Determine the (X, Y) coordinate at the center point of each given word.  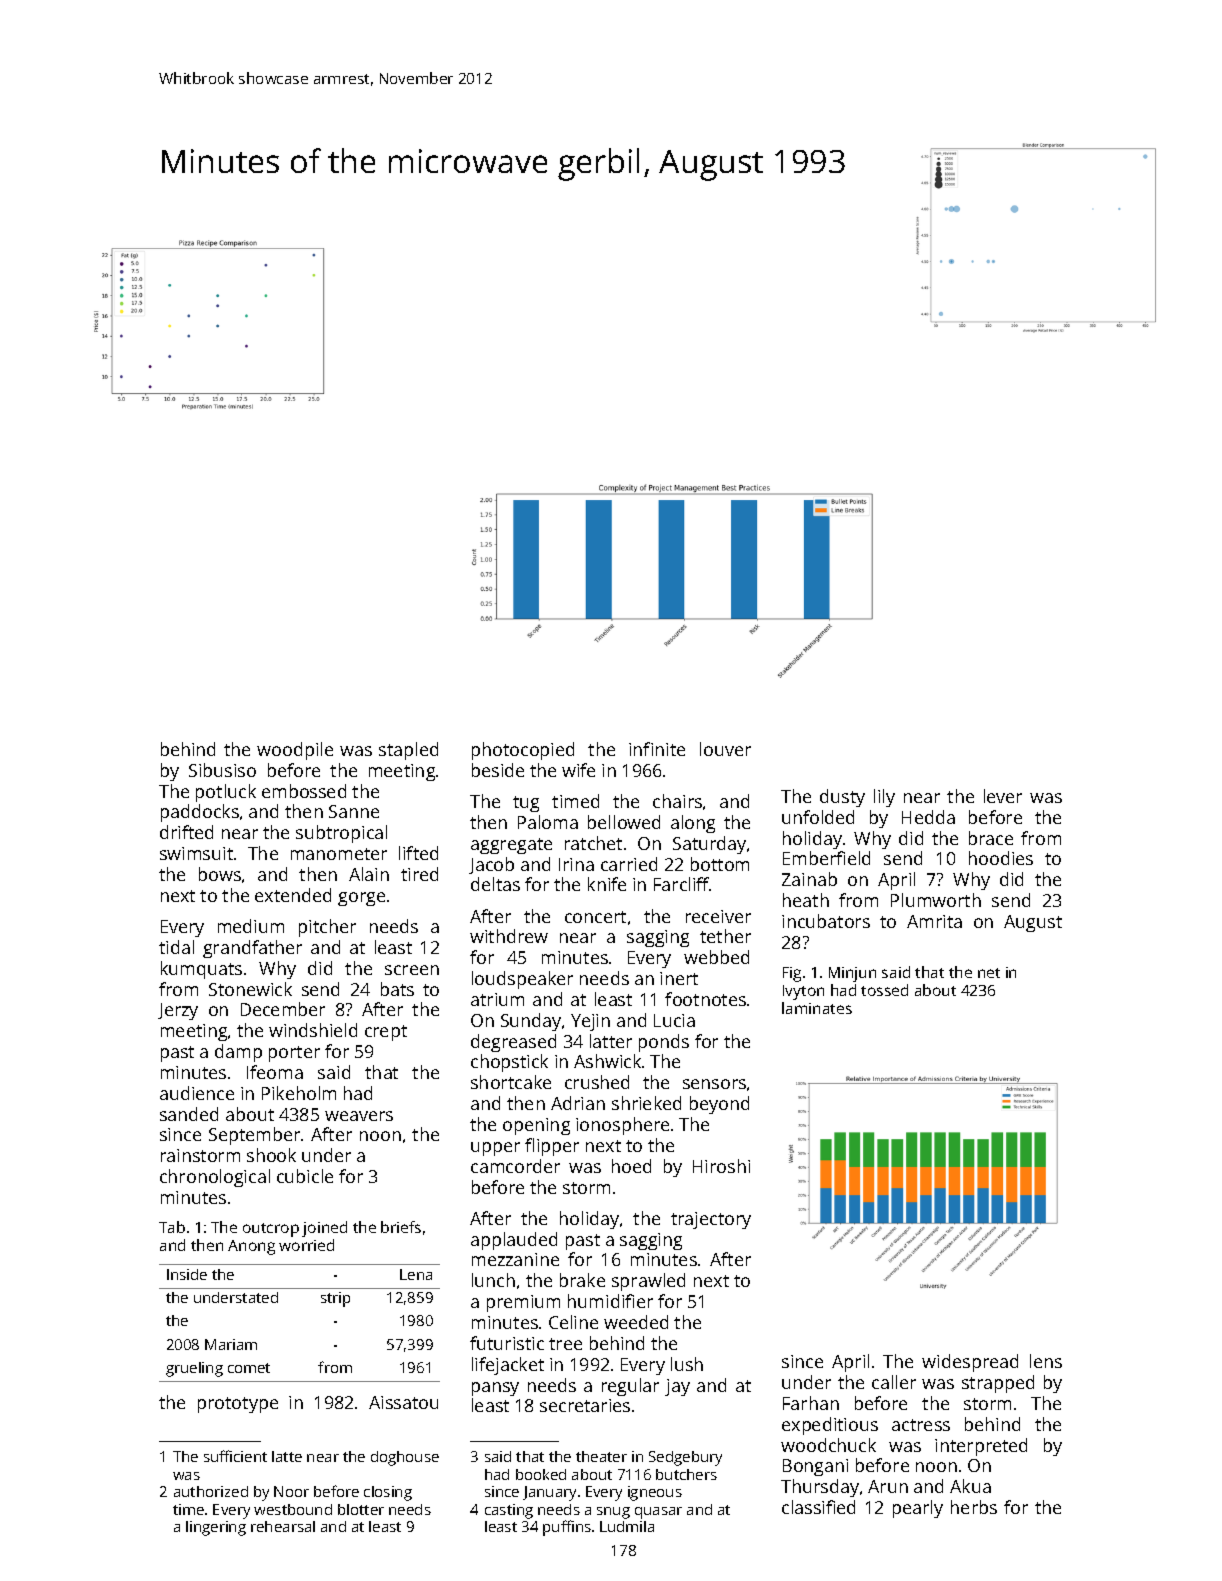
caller (894, 1382)
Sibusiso (222, 770)
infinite (657, 749)
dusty (842, 798)
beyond (719, 1105)
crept (386, 1033)
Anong (251, 1247)
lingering (216, 1528)
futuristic (507, 1343)
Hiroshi (721, 1166)
